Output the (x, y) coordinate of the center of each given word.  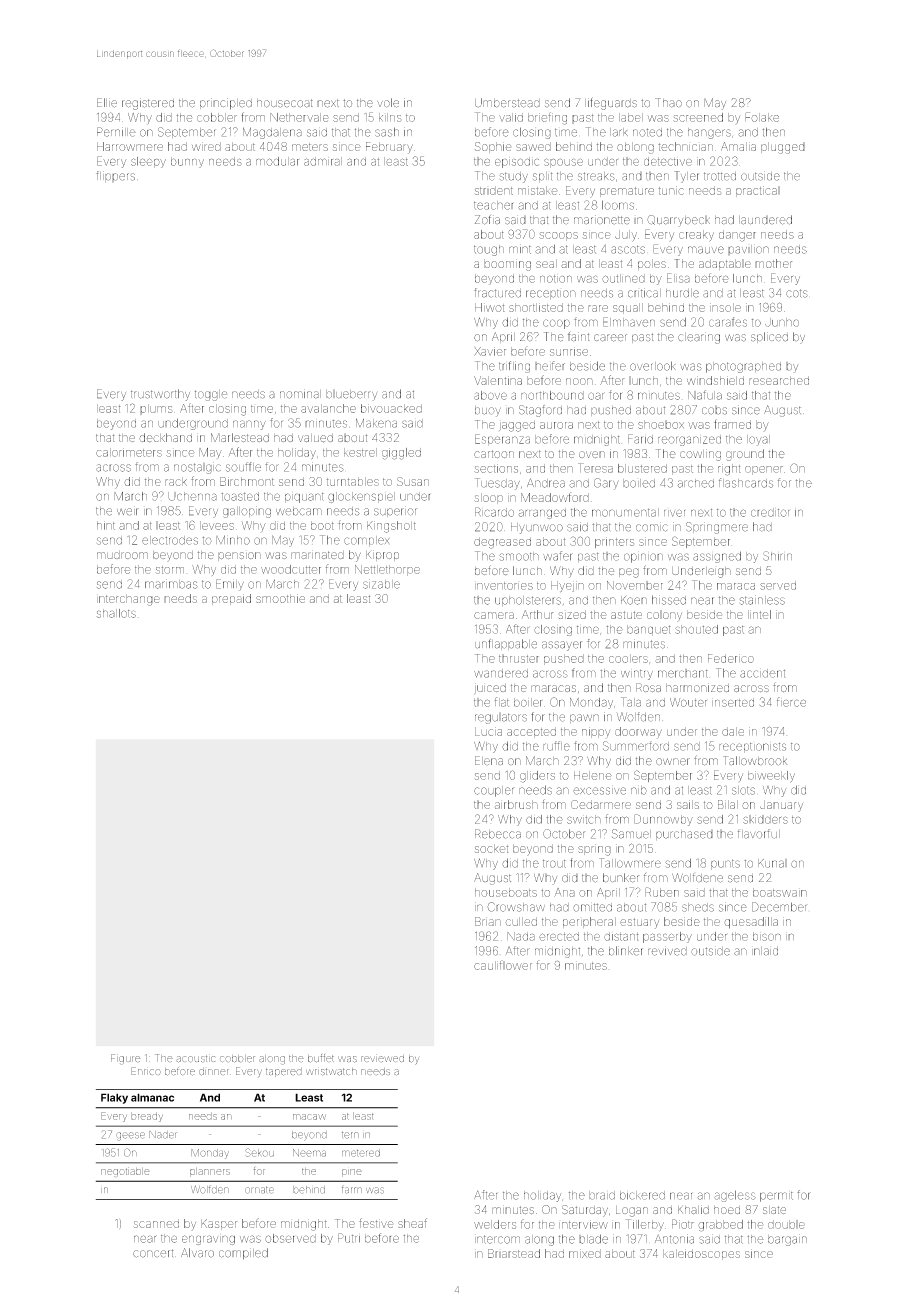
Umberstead (507, 103)
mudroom (122, 555)
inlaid (765, 951)
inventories (504, 586)
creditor (770, 512)
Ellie (107, 103)
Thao (668, 103)
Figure (125, 1059)
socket (491, 848)
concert (153, 1253)
